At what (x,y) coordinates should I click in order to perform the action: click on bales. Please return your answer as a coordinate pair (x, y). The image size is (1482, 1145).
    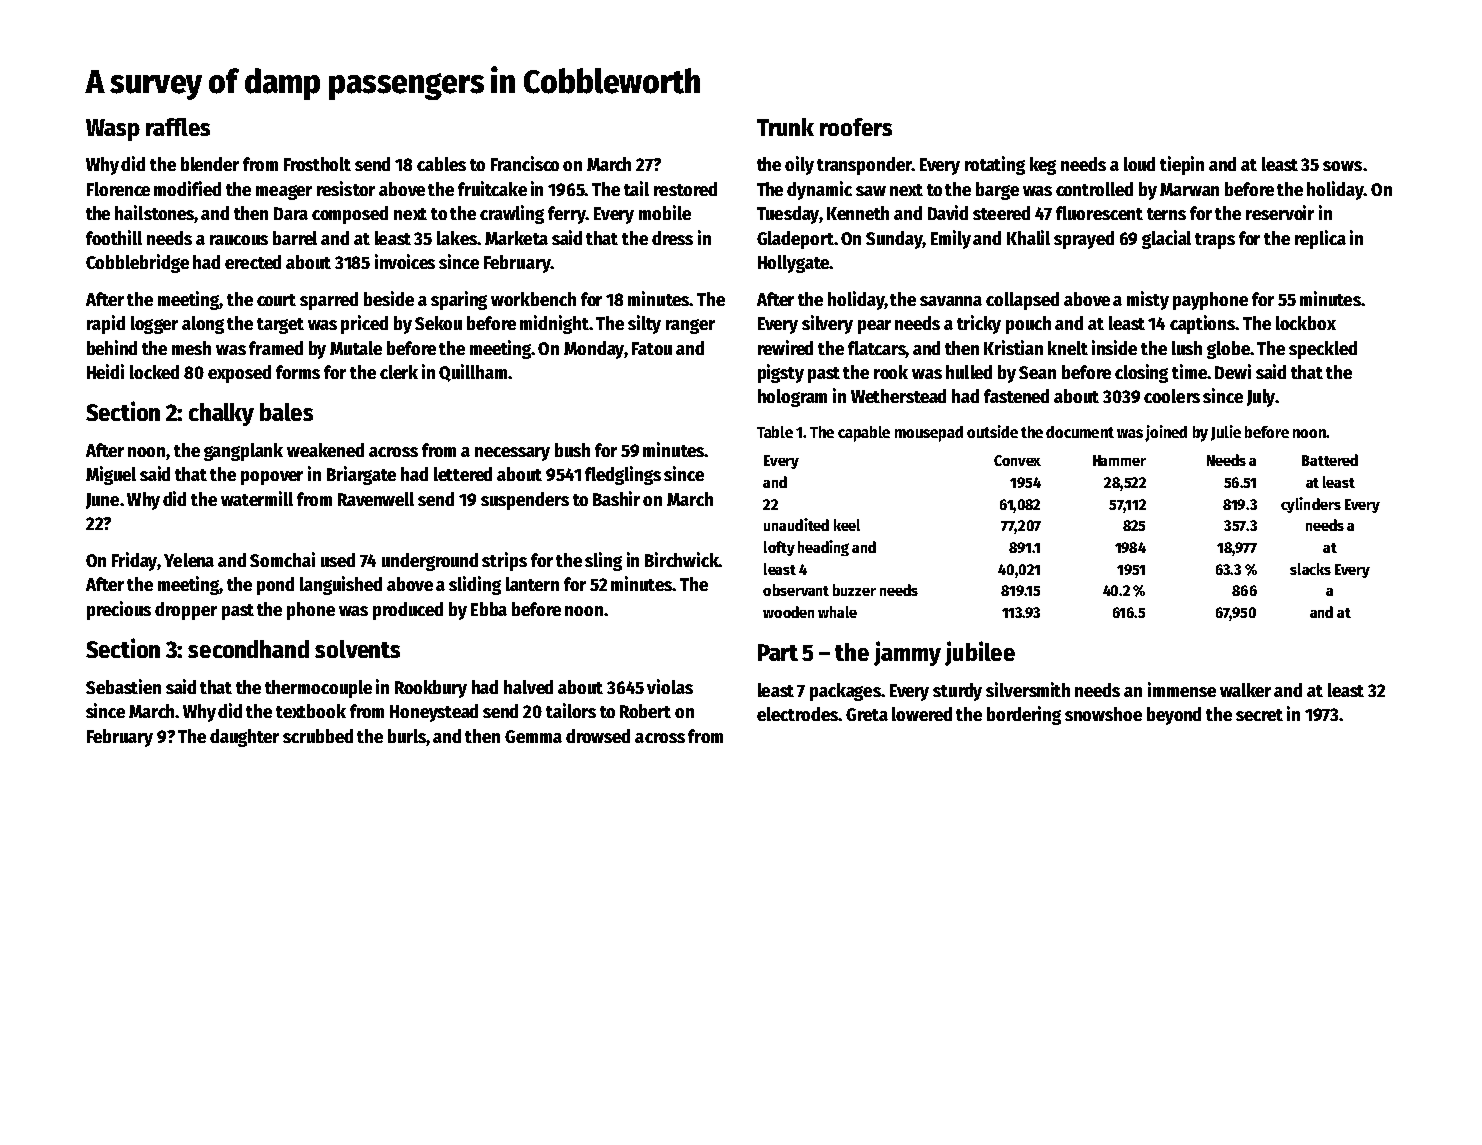
    Looking at the image, I should click on (286, 412).
